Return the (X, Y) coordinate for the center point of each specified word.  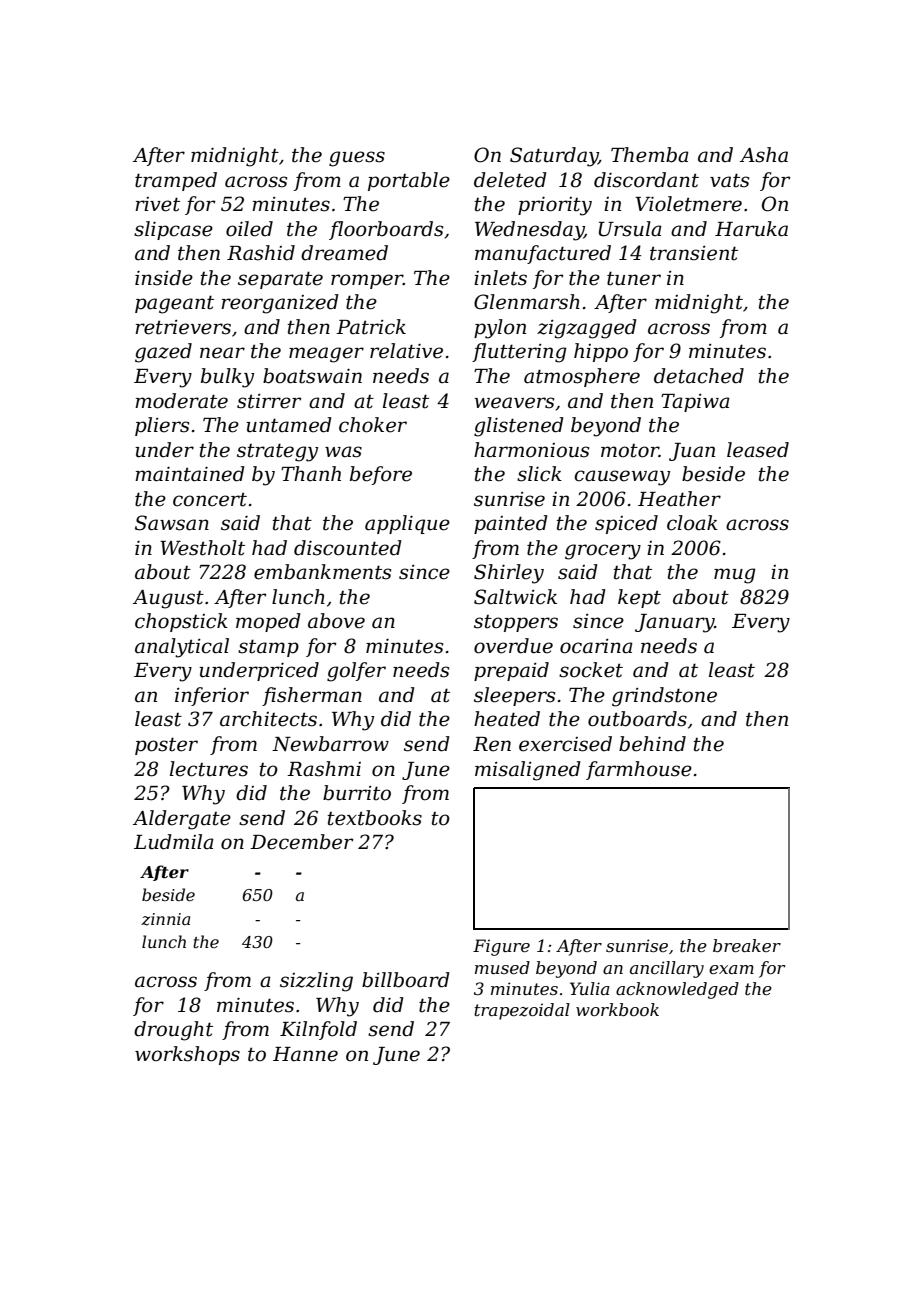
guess (357, 159)
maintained (190, 474)
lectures (209, 769)
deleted (510, 180)
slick (539, 474)
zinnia (165, 919)
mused (502, 967)
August (168, 599)
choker (373, 425)
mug (735, 576)
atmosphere (582, 377)
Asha (764, 155)
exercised (565, 744)
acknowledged (677, 990)
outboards (637, 719)
